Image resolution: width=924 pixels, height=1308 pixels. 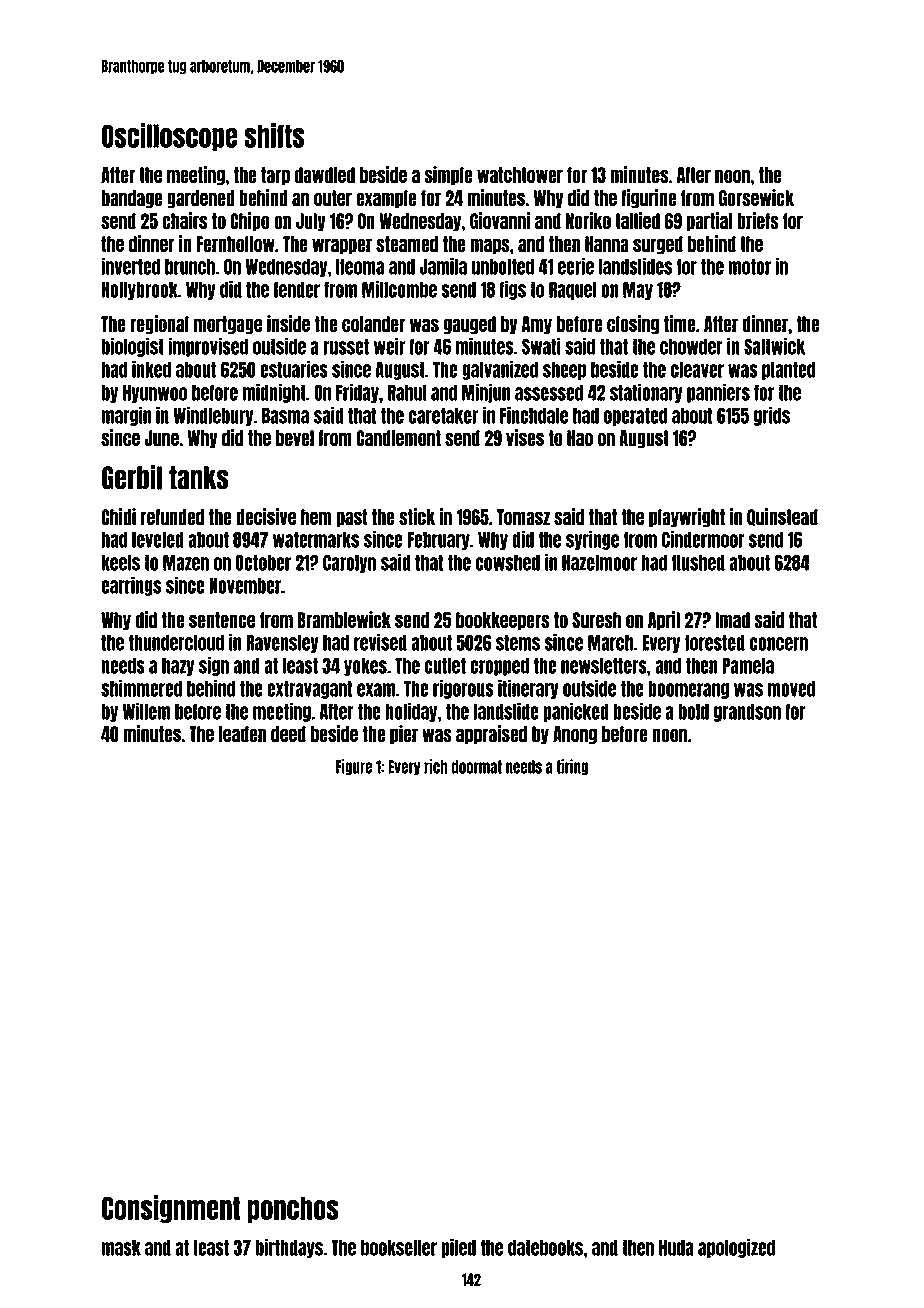 I want to click on Saltwick, so click(x=774, y=346).
